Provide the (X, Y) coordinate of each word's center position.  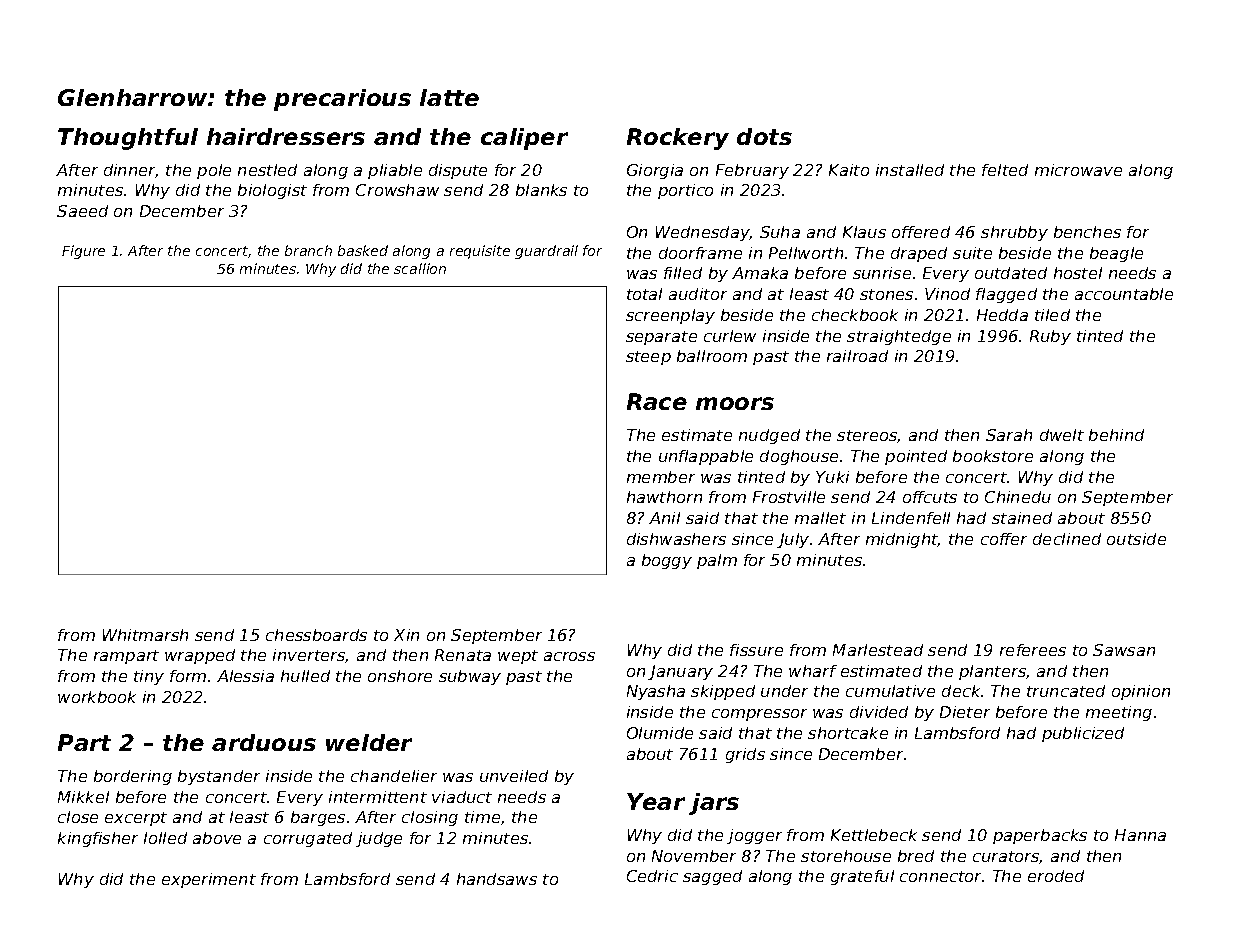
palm (717, 561)
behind (1116, 435)
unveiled (514, 776)
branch (308, 250)
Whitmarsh (145, 635)
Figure (83, 252)
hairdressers (286, 136)
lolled (165, 838)
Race (657, 401)
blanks (541, 190)
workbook (97, 697)
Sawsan (1124, 650)
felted (1005, 170)
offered (921, 232)
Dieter (965, 712)
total (644, 294)
